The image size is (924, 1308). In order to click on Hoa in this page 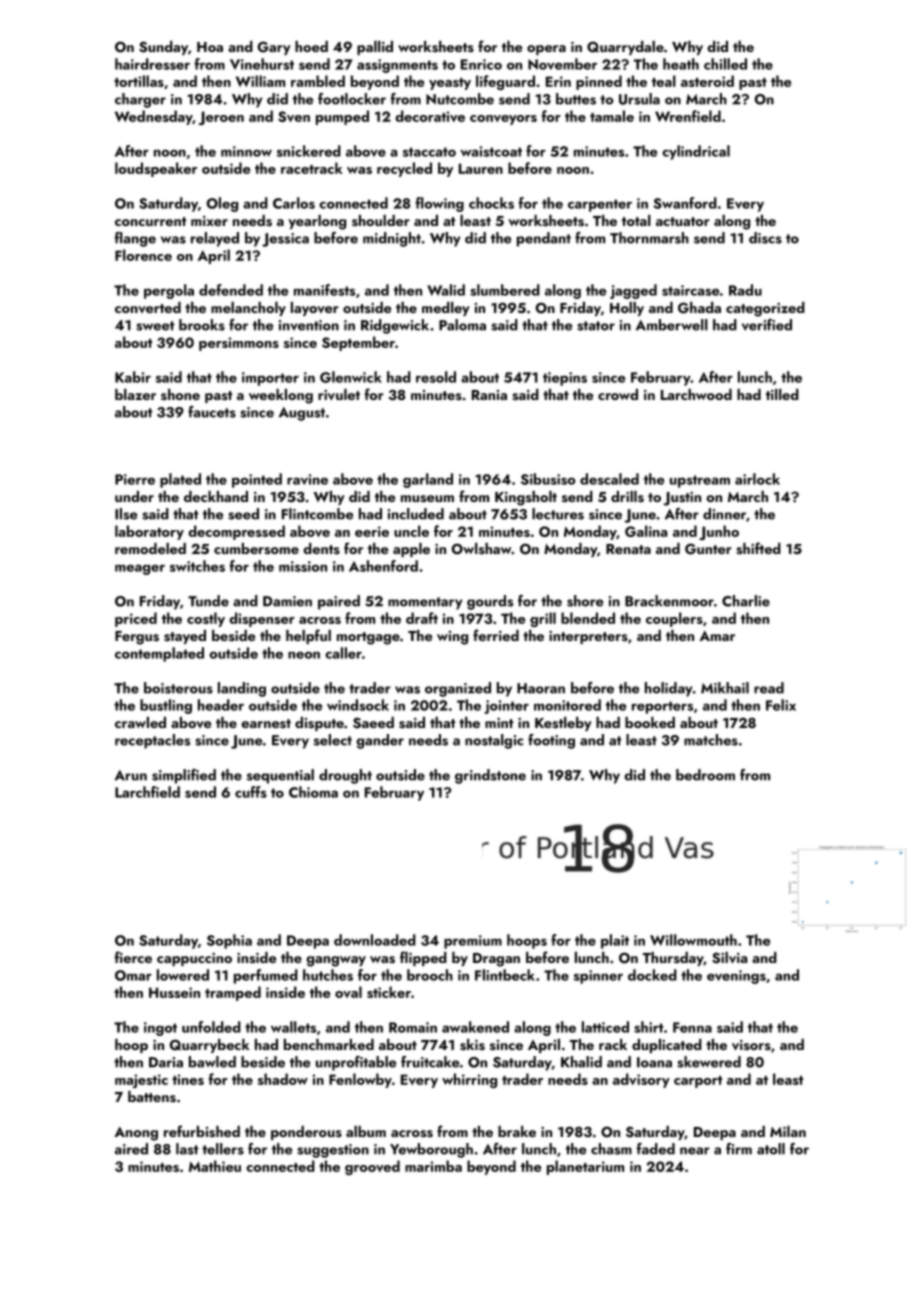, I will do `click(210, 47)`.
